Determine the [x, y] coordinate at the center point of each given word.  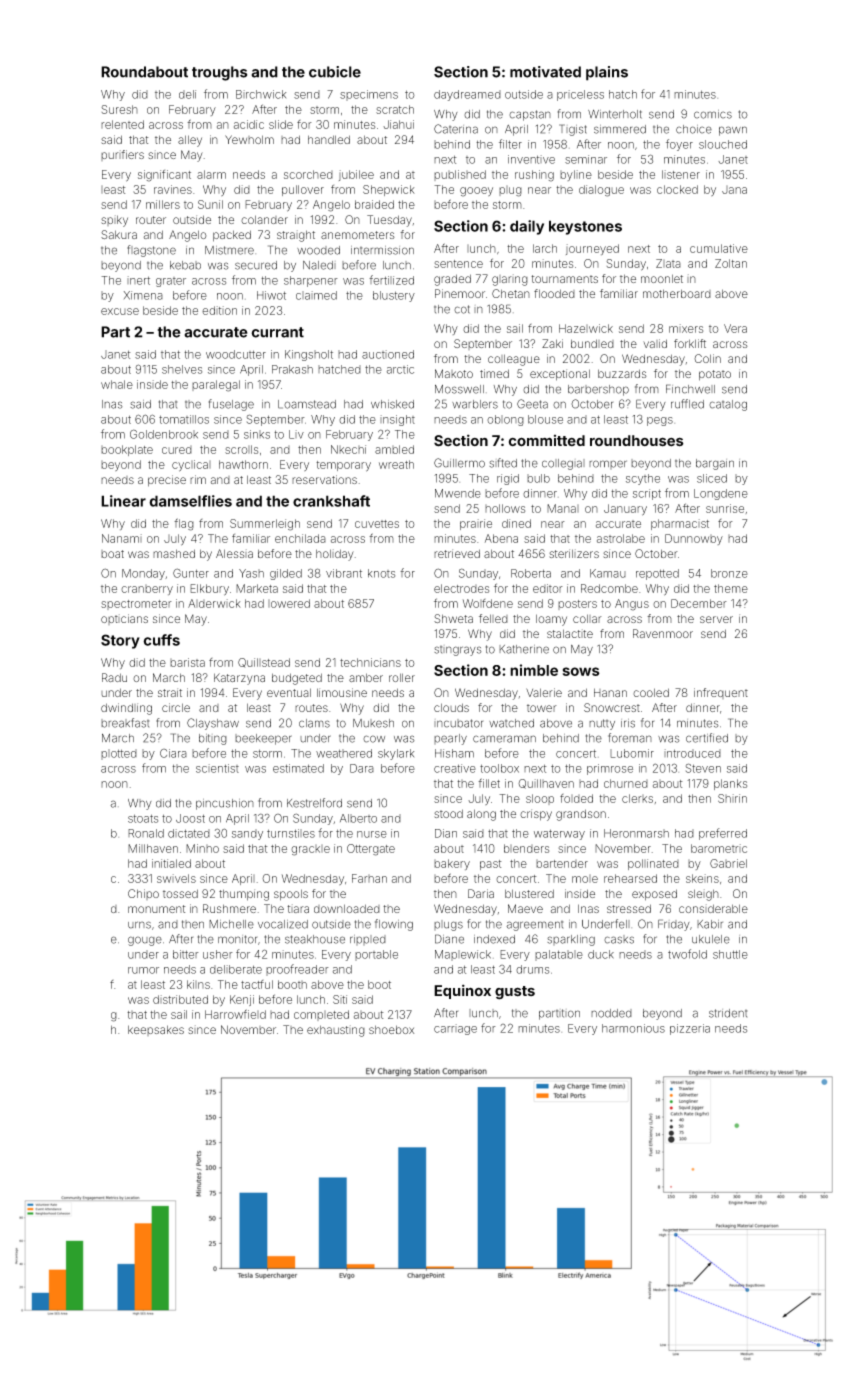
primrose [610, 769]
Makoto [454, 373]
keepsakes [156, 1030]
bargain [715, 464]
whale [117, 384]
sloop [540, 799]
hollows [505, 508]
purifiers [122, 155]
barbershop [598, 390]
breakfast [125, 723]
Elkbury [209, 590]
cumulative [719, 248]
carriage [455, 1029]
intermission [382, 250]
